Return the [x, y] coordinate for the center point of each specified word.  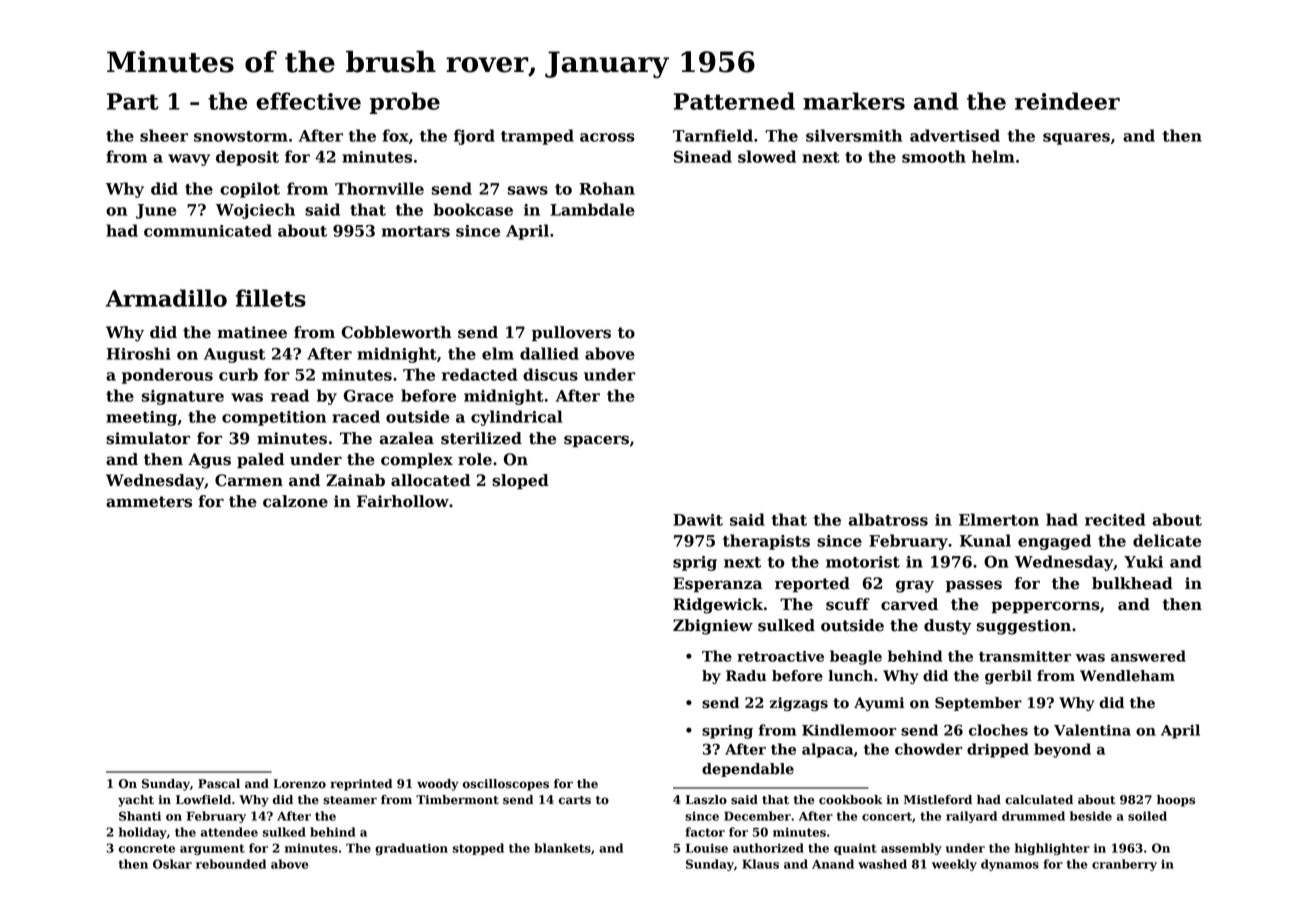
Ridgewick [718, 606]
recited [1115, 519]
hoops [1176, 801]
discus [550, 374]
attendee [229, 832]
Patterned [734, 101]
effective [308, 101]
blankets [562, 848]
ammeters [149, 502]
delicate [1167, 540]
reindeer [1067, 101]
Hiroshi [138, 353]
